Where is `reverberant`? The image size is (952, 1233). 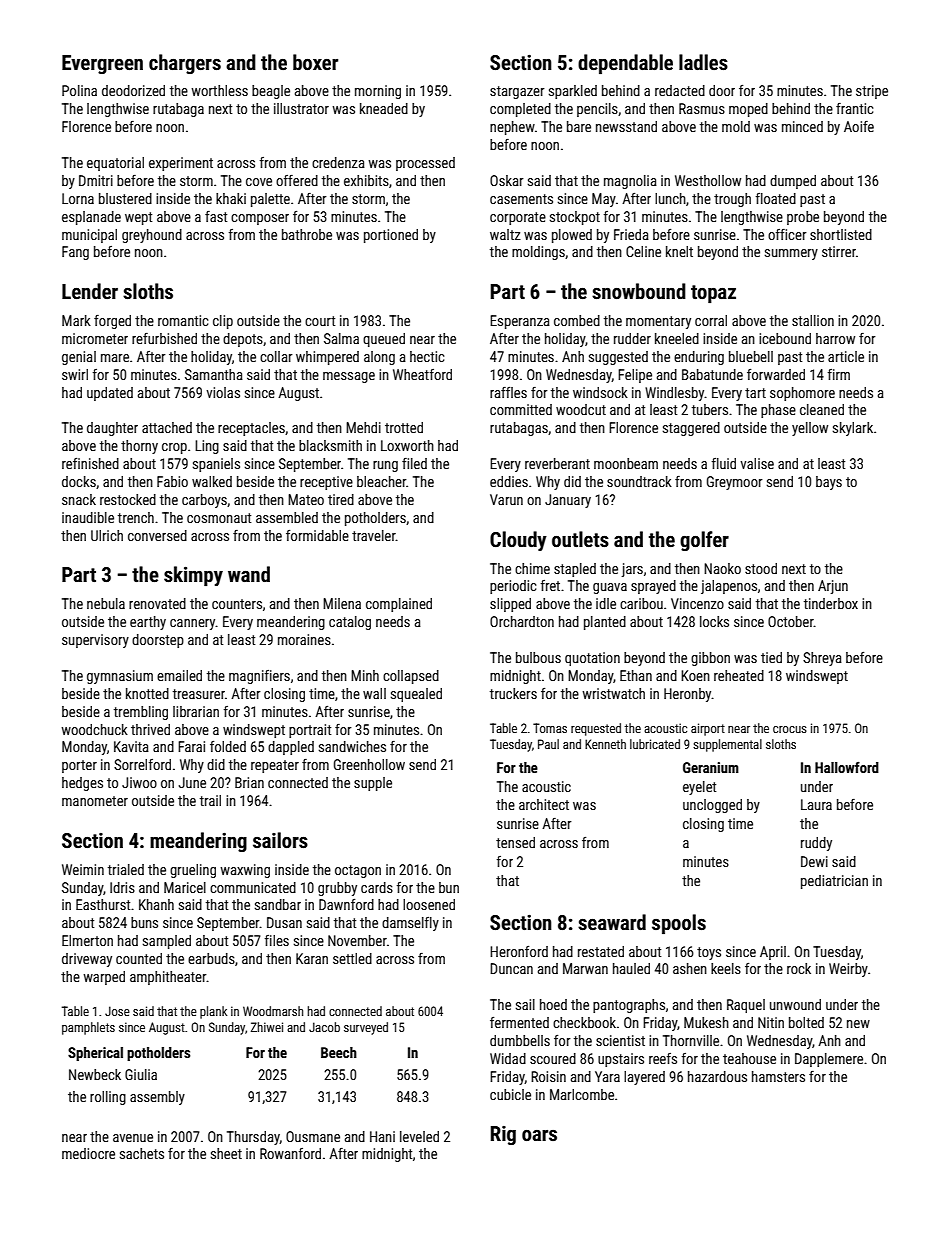
reverberant is located at coordinates (557, 463).
